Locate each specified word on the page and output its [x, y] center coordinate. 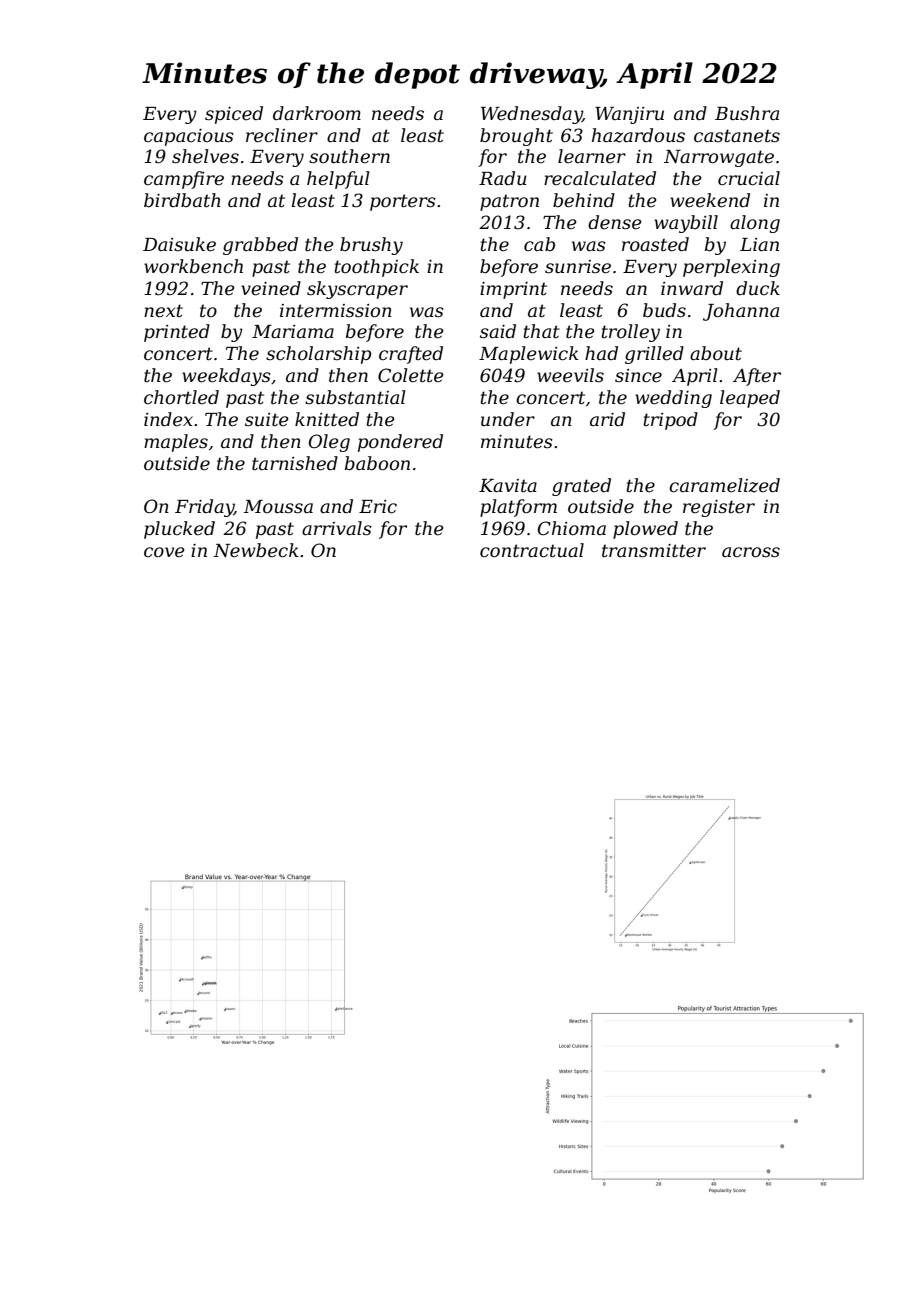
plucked [179, 530]
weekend [710, 200]
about [716, 353]
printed [177, 333]
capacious [189, 137]
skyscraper [357, 290]
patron [509, 202]
